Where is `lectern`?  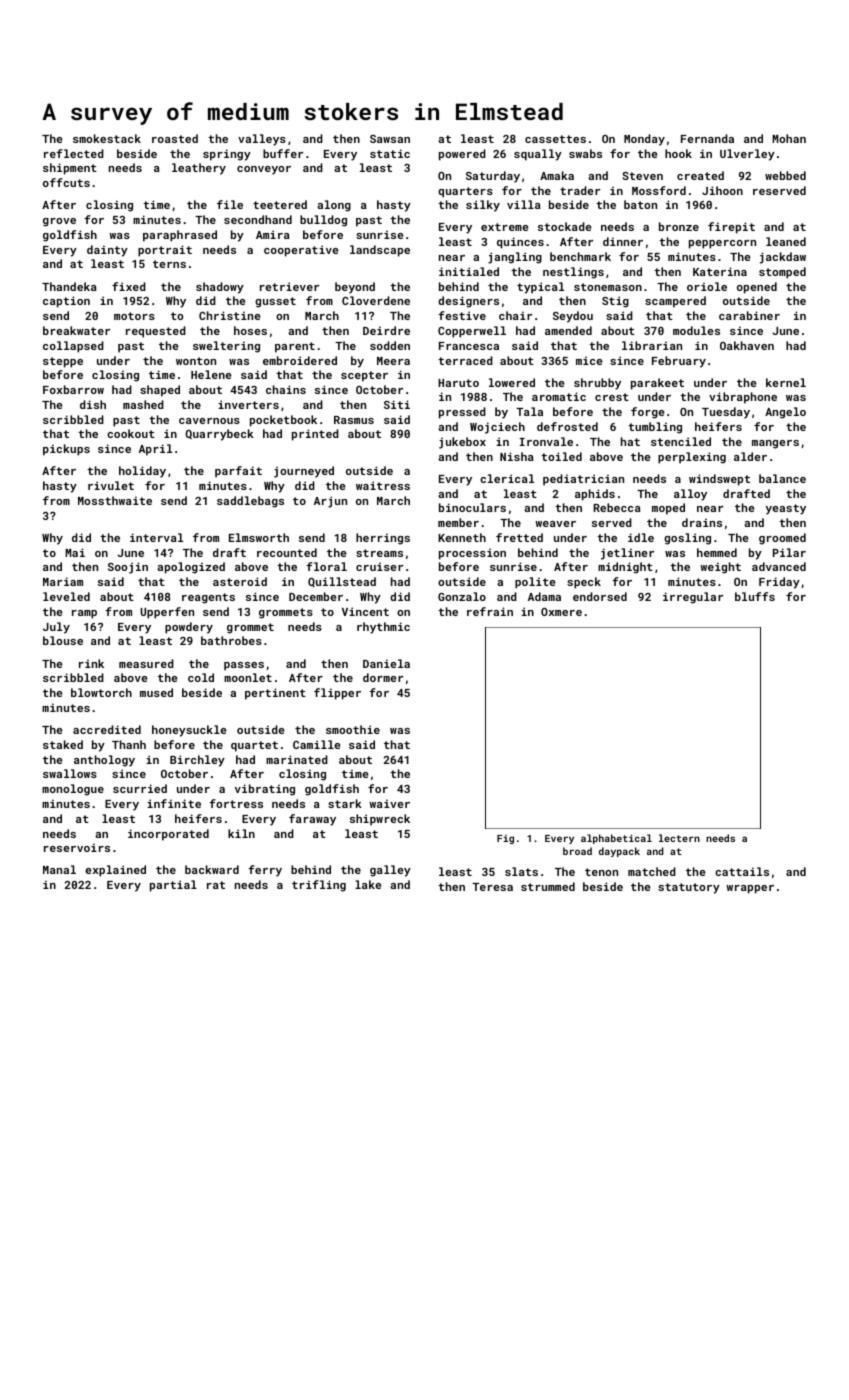 lectern is located at coordinates (679, 838).
